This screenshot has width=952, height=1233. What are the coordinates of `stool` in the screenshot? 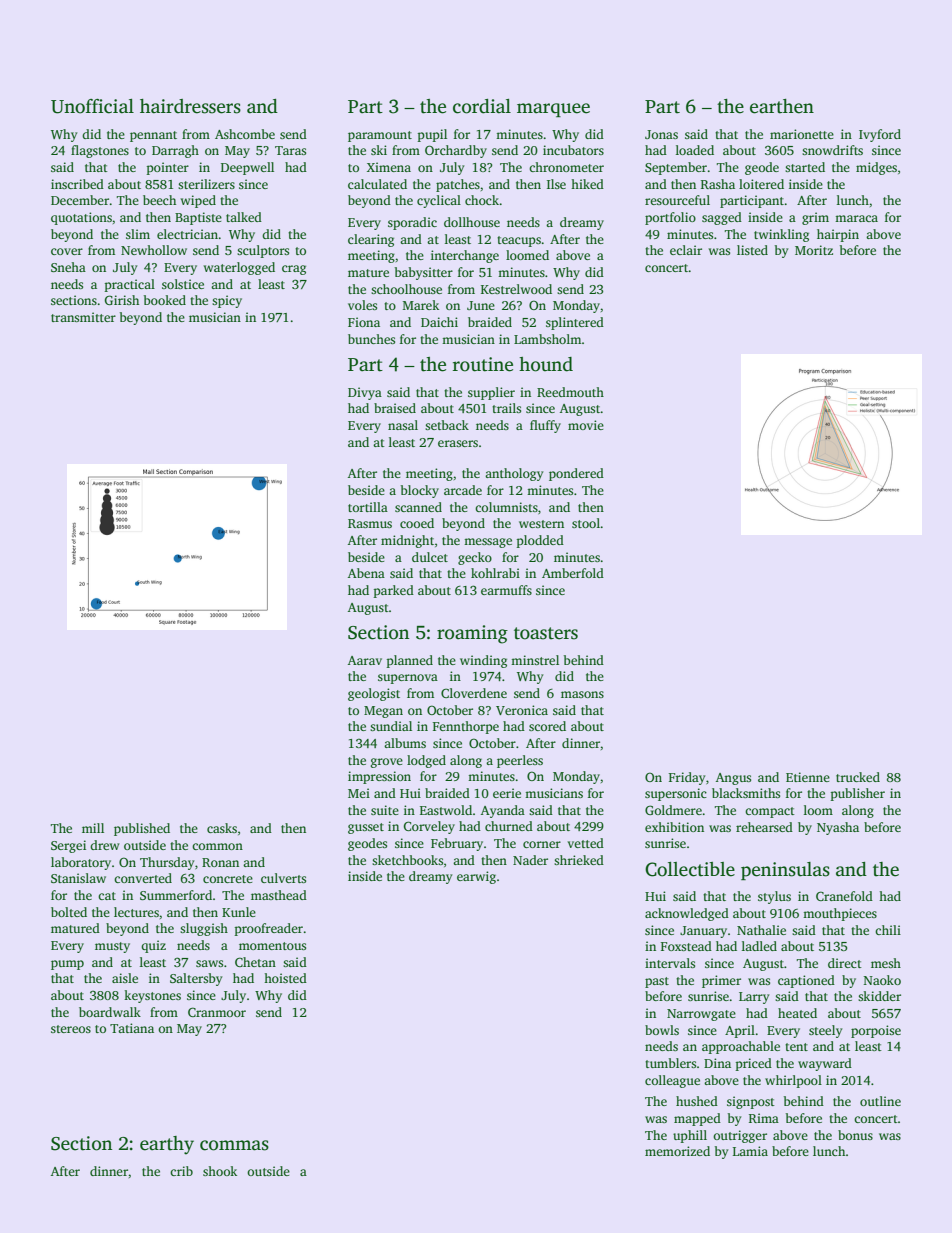 It's located at (586, 523).
